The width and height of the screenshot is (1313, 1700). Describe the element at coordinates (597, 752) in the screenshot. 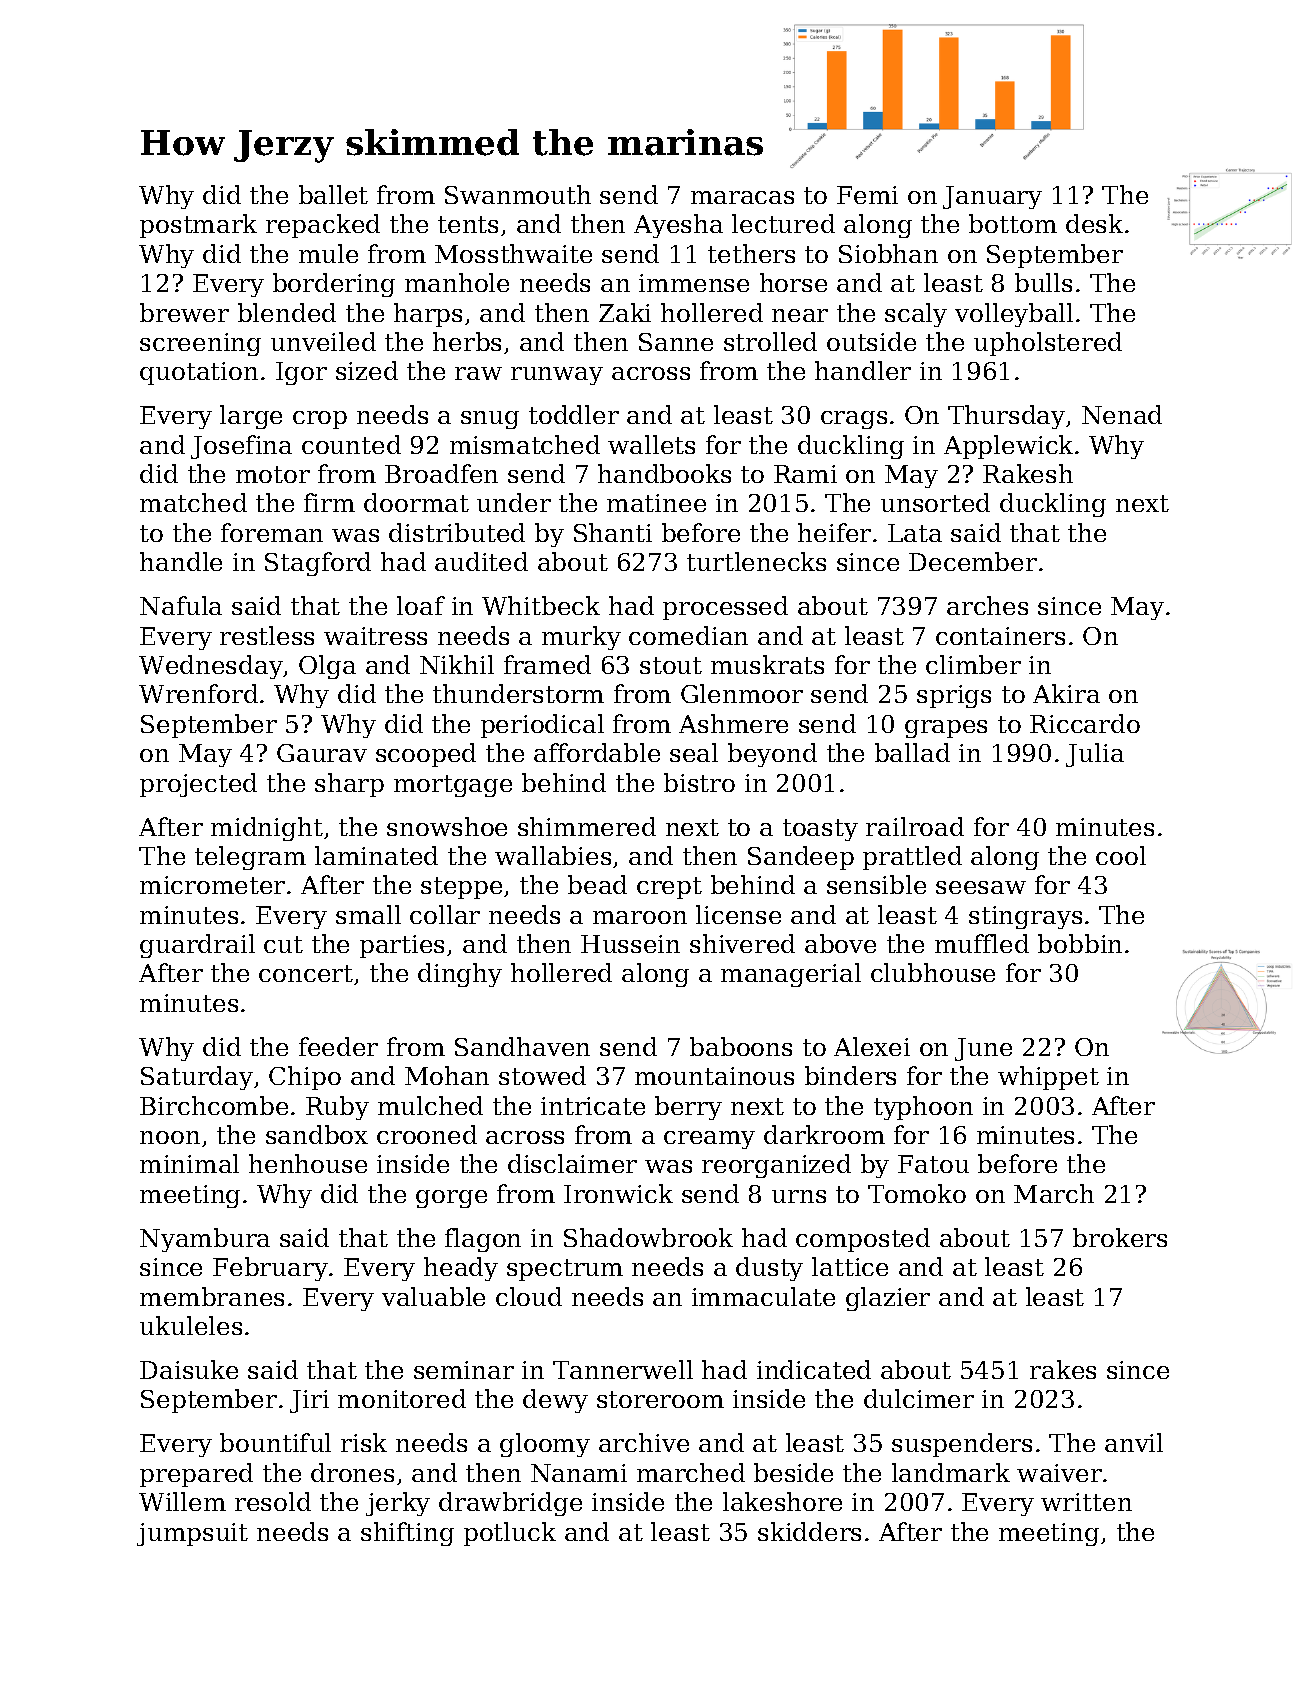

I see `affordable` at that location.
